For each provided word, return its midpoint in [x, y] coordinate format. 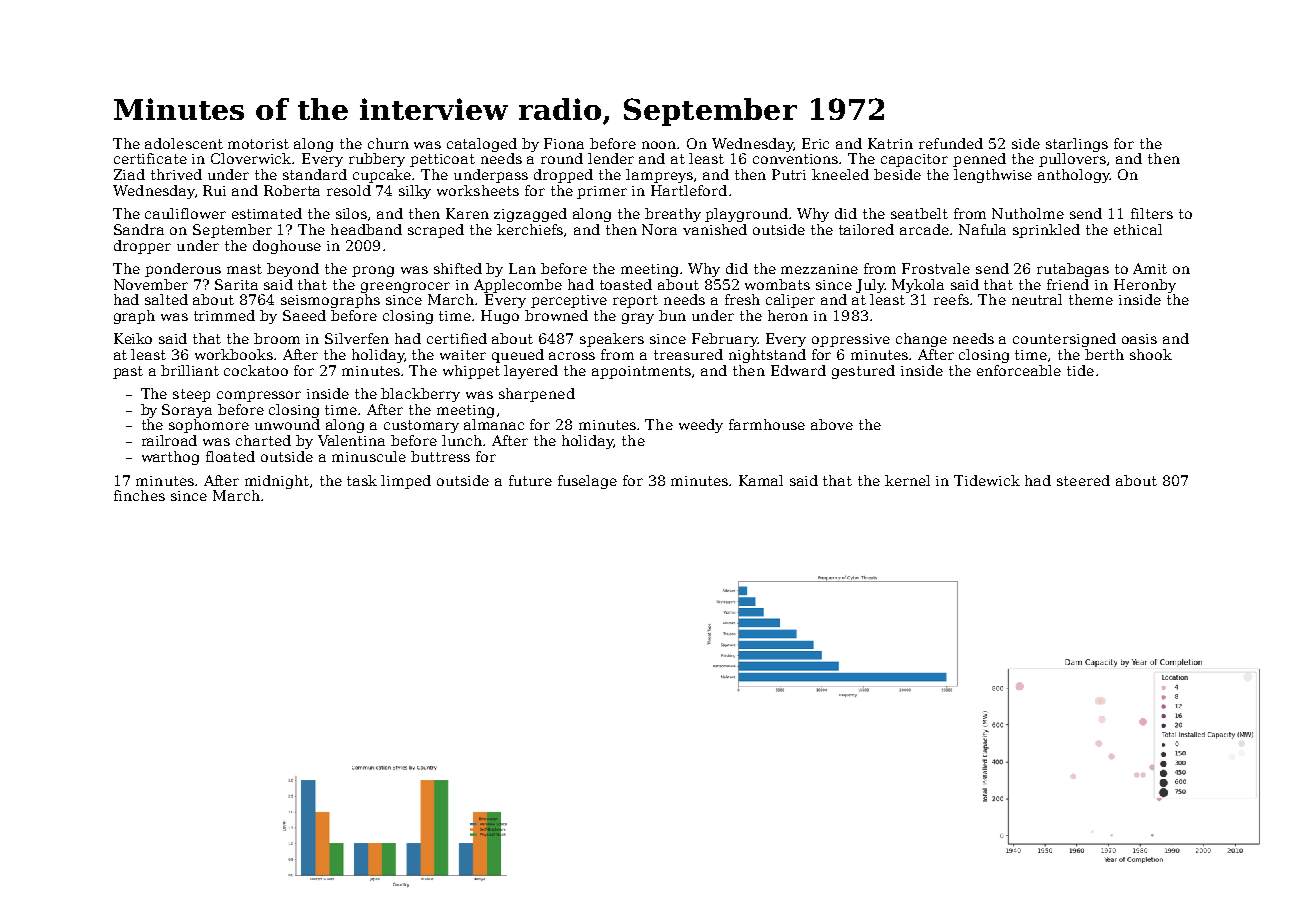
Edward [798, 370]
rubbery [377, 160]
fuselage [587, 482]
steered [1083, 480]
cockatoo [256, 370]
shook [1151, 354]
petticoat [442, 160]
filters [1152, 213]
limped [406, 482]
